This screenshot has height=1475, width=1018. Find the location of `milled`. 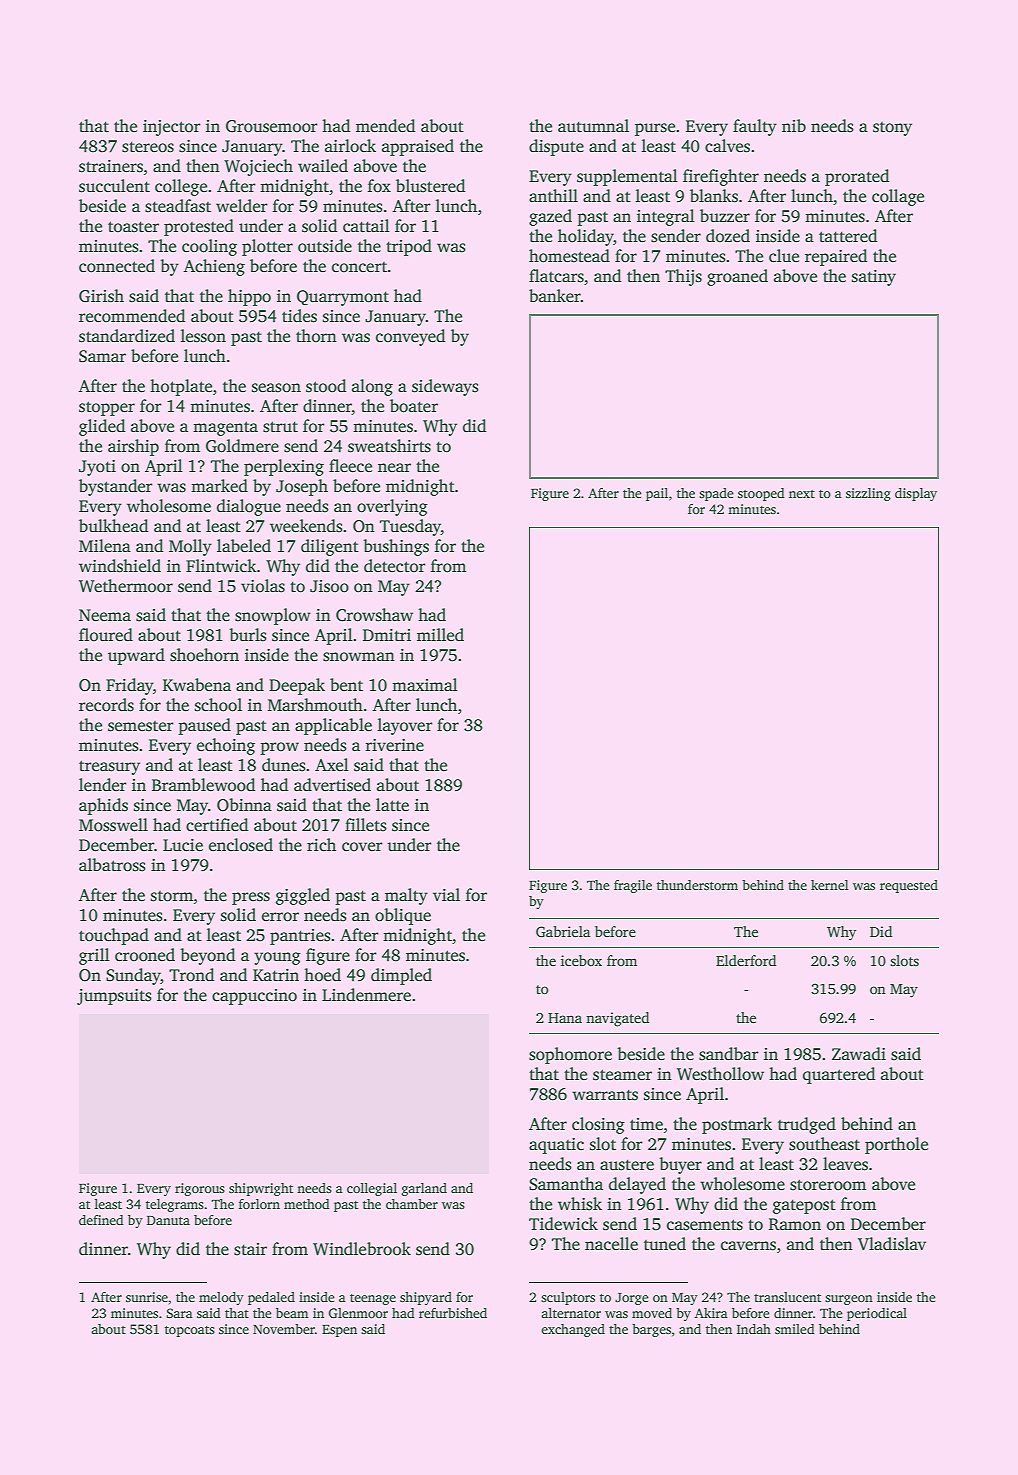

milled is located at coordinates (440, 635).
